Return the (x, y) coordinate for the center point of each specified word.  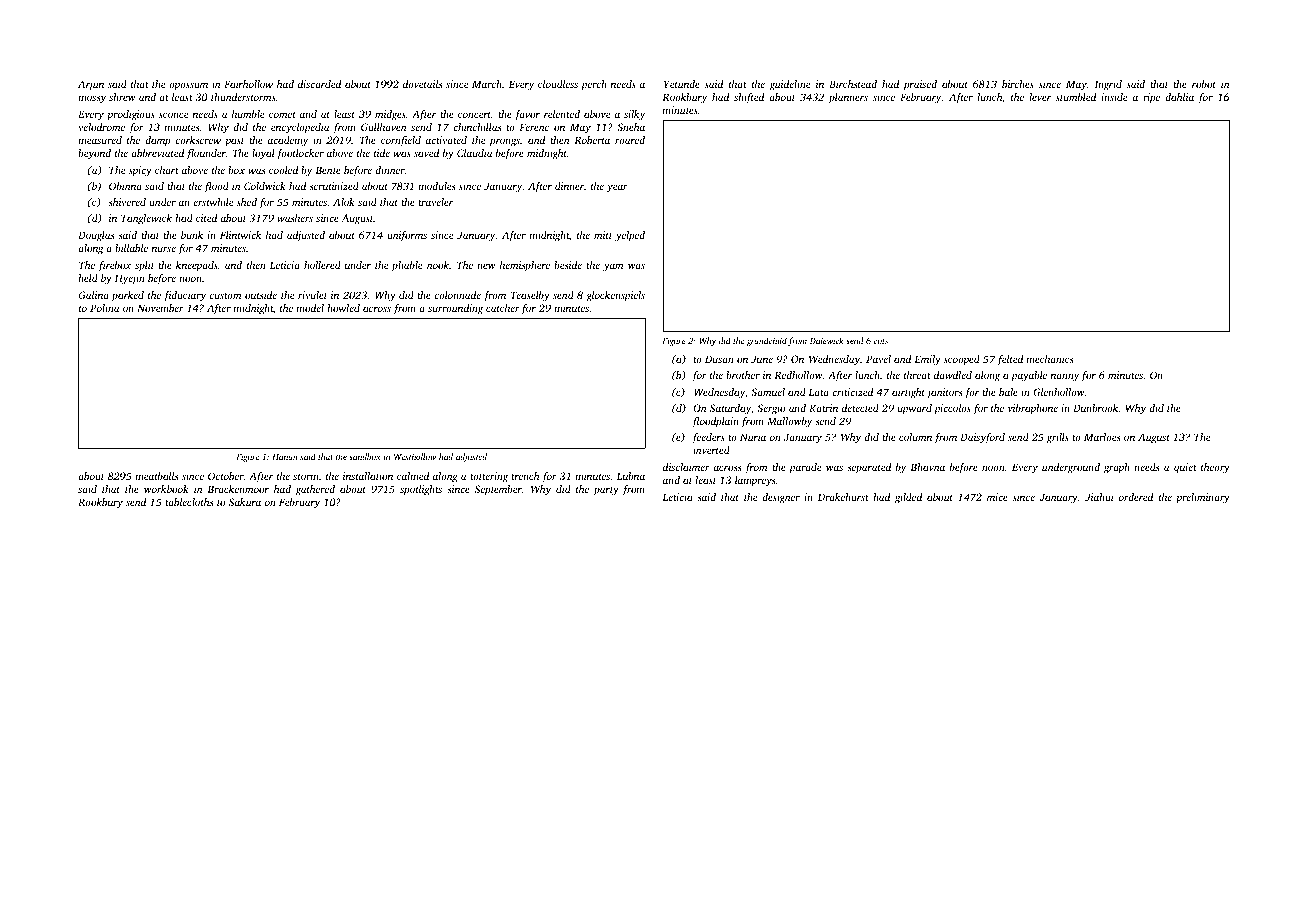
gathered (315, 490)
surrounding (455, 309)
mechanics (1050, 359)
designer (781, 498)
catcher (503, 308)
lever (1040, 97)
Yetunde (682, 84)
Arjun (91, 85)
